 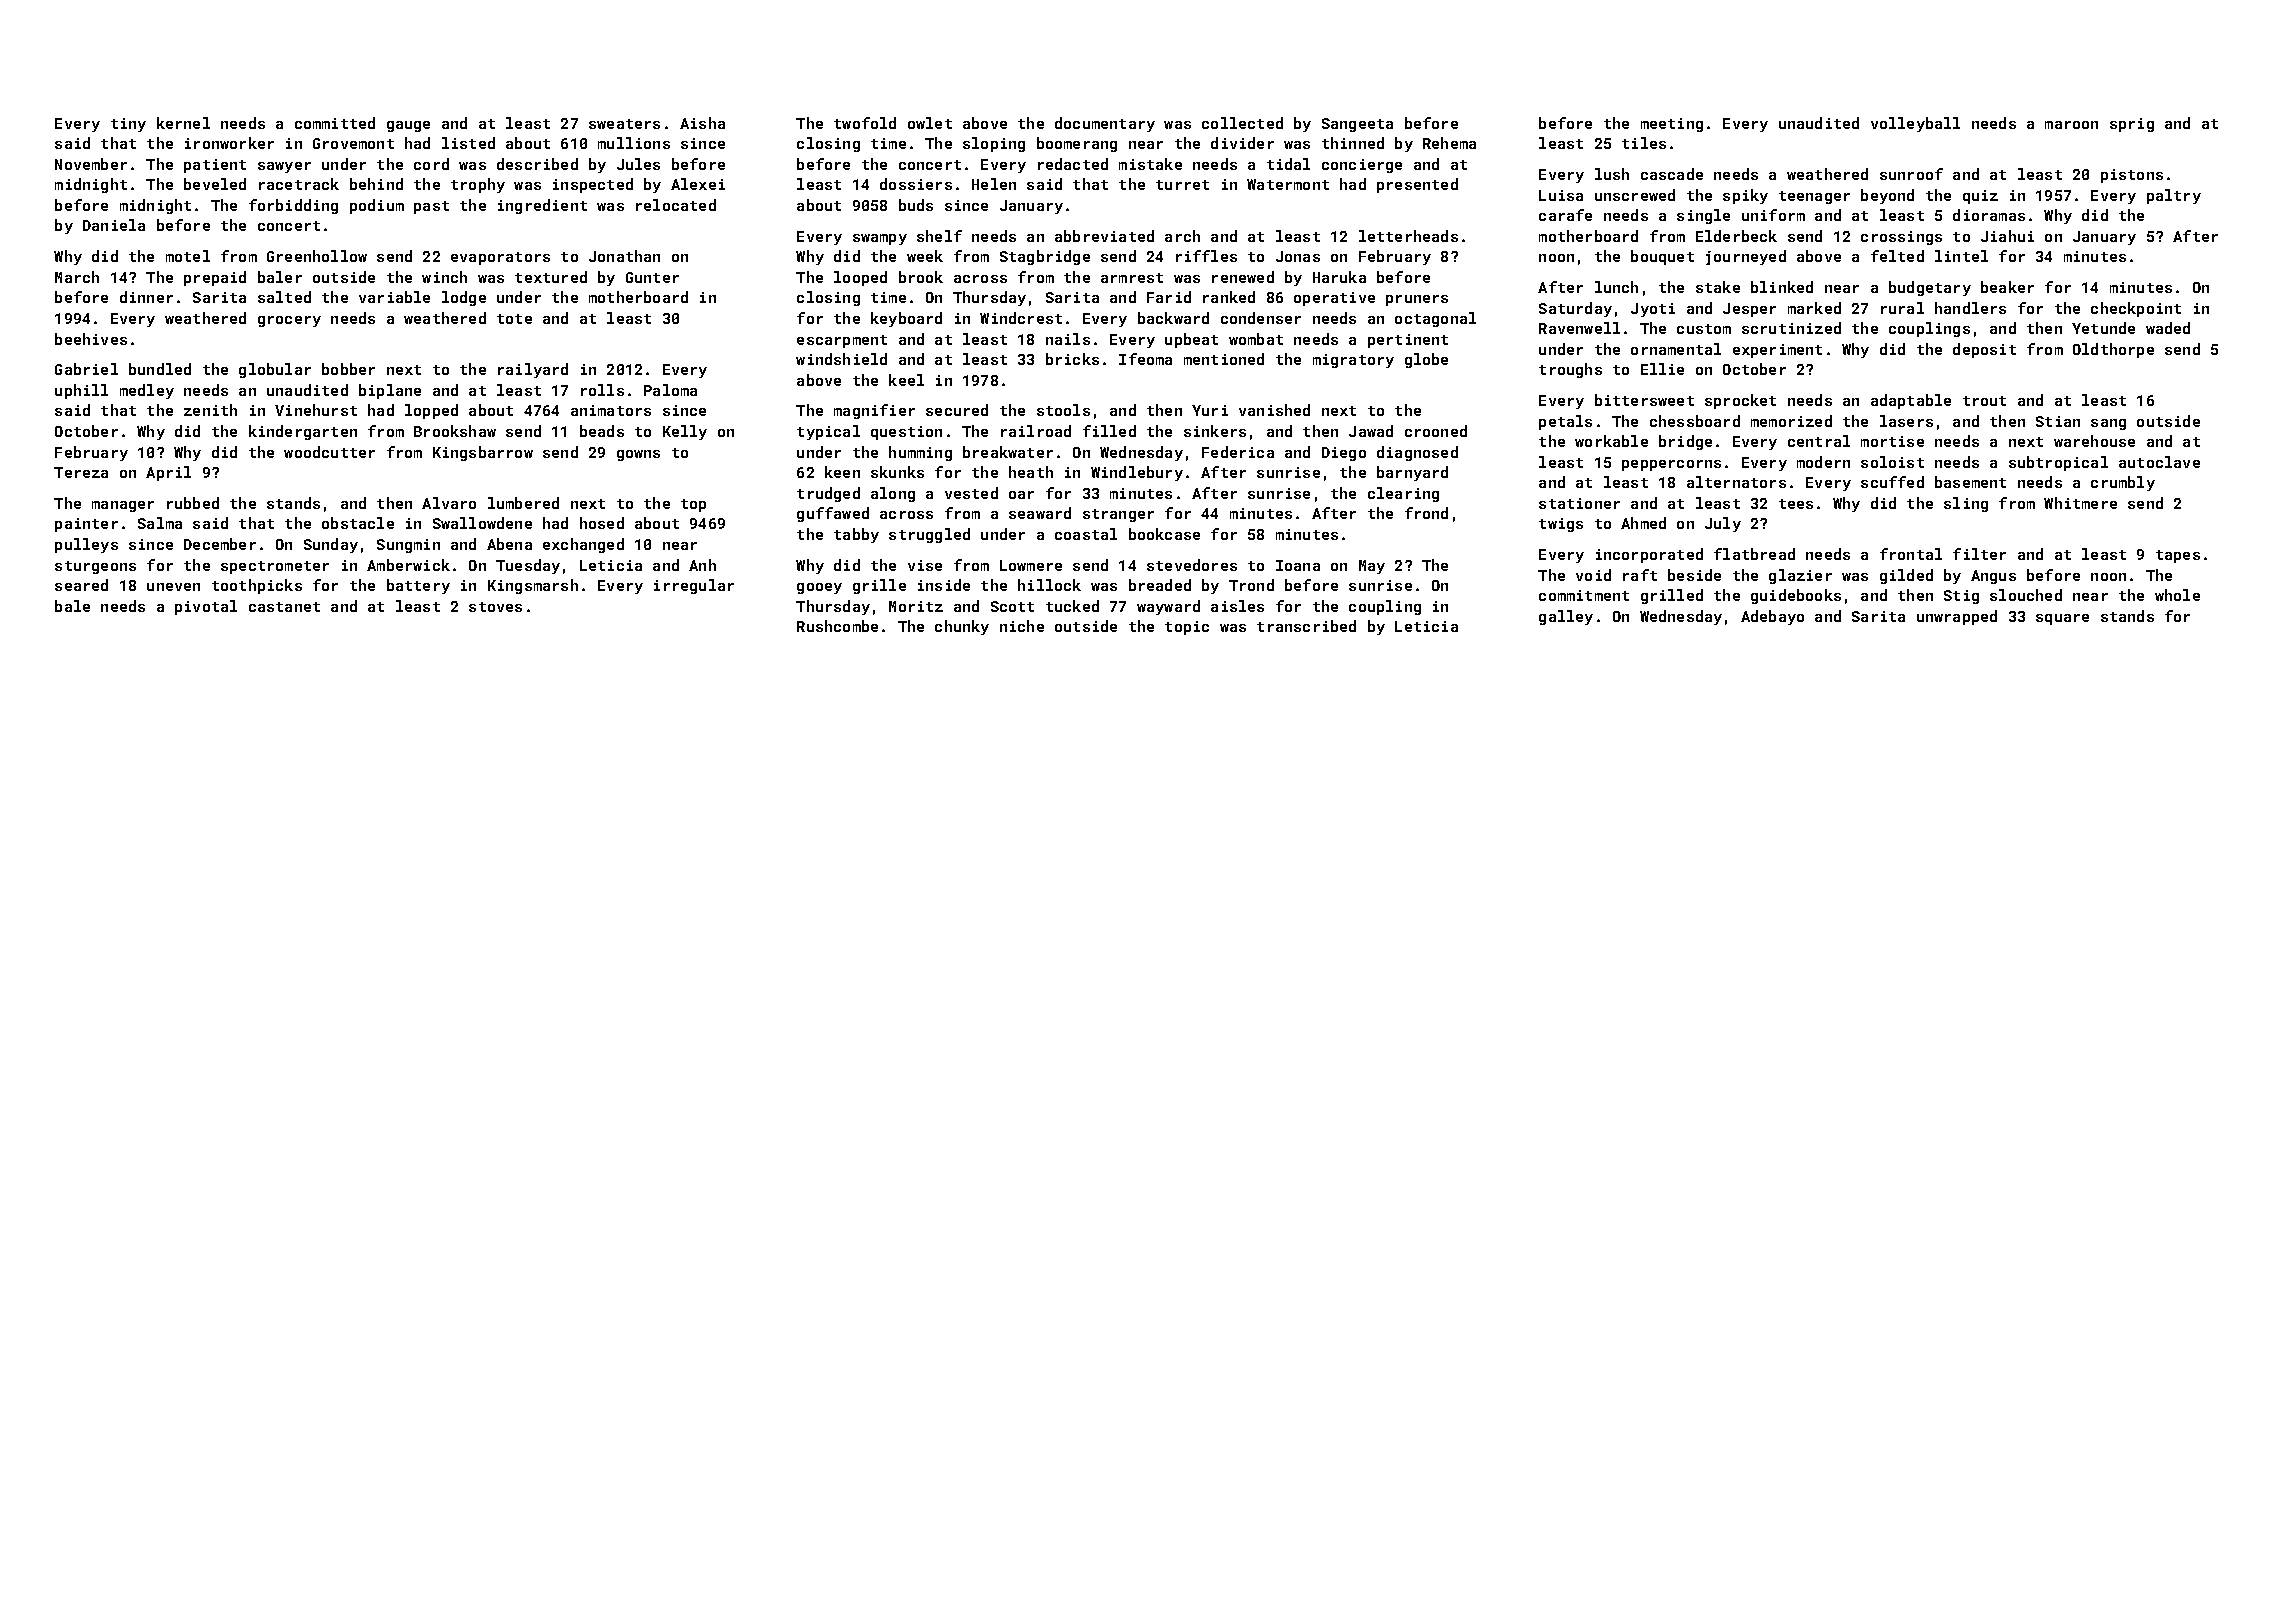 What do you see at coordinates (1105, 124) in the page?
I see `documentary` at bounding box center [1105, 124].
